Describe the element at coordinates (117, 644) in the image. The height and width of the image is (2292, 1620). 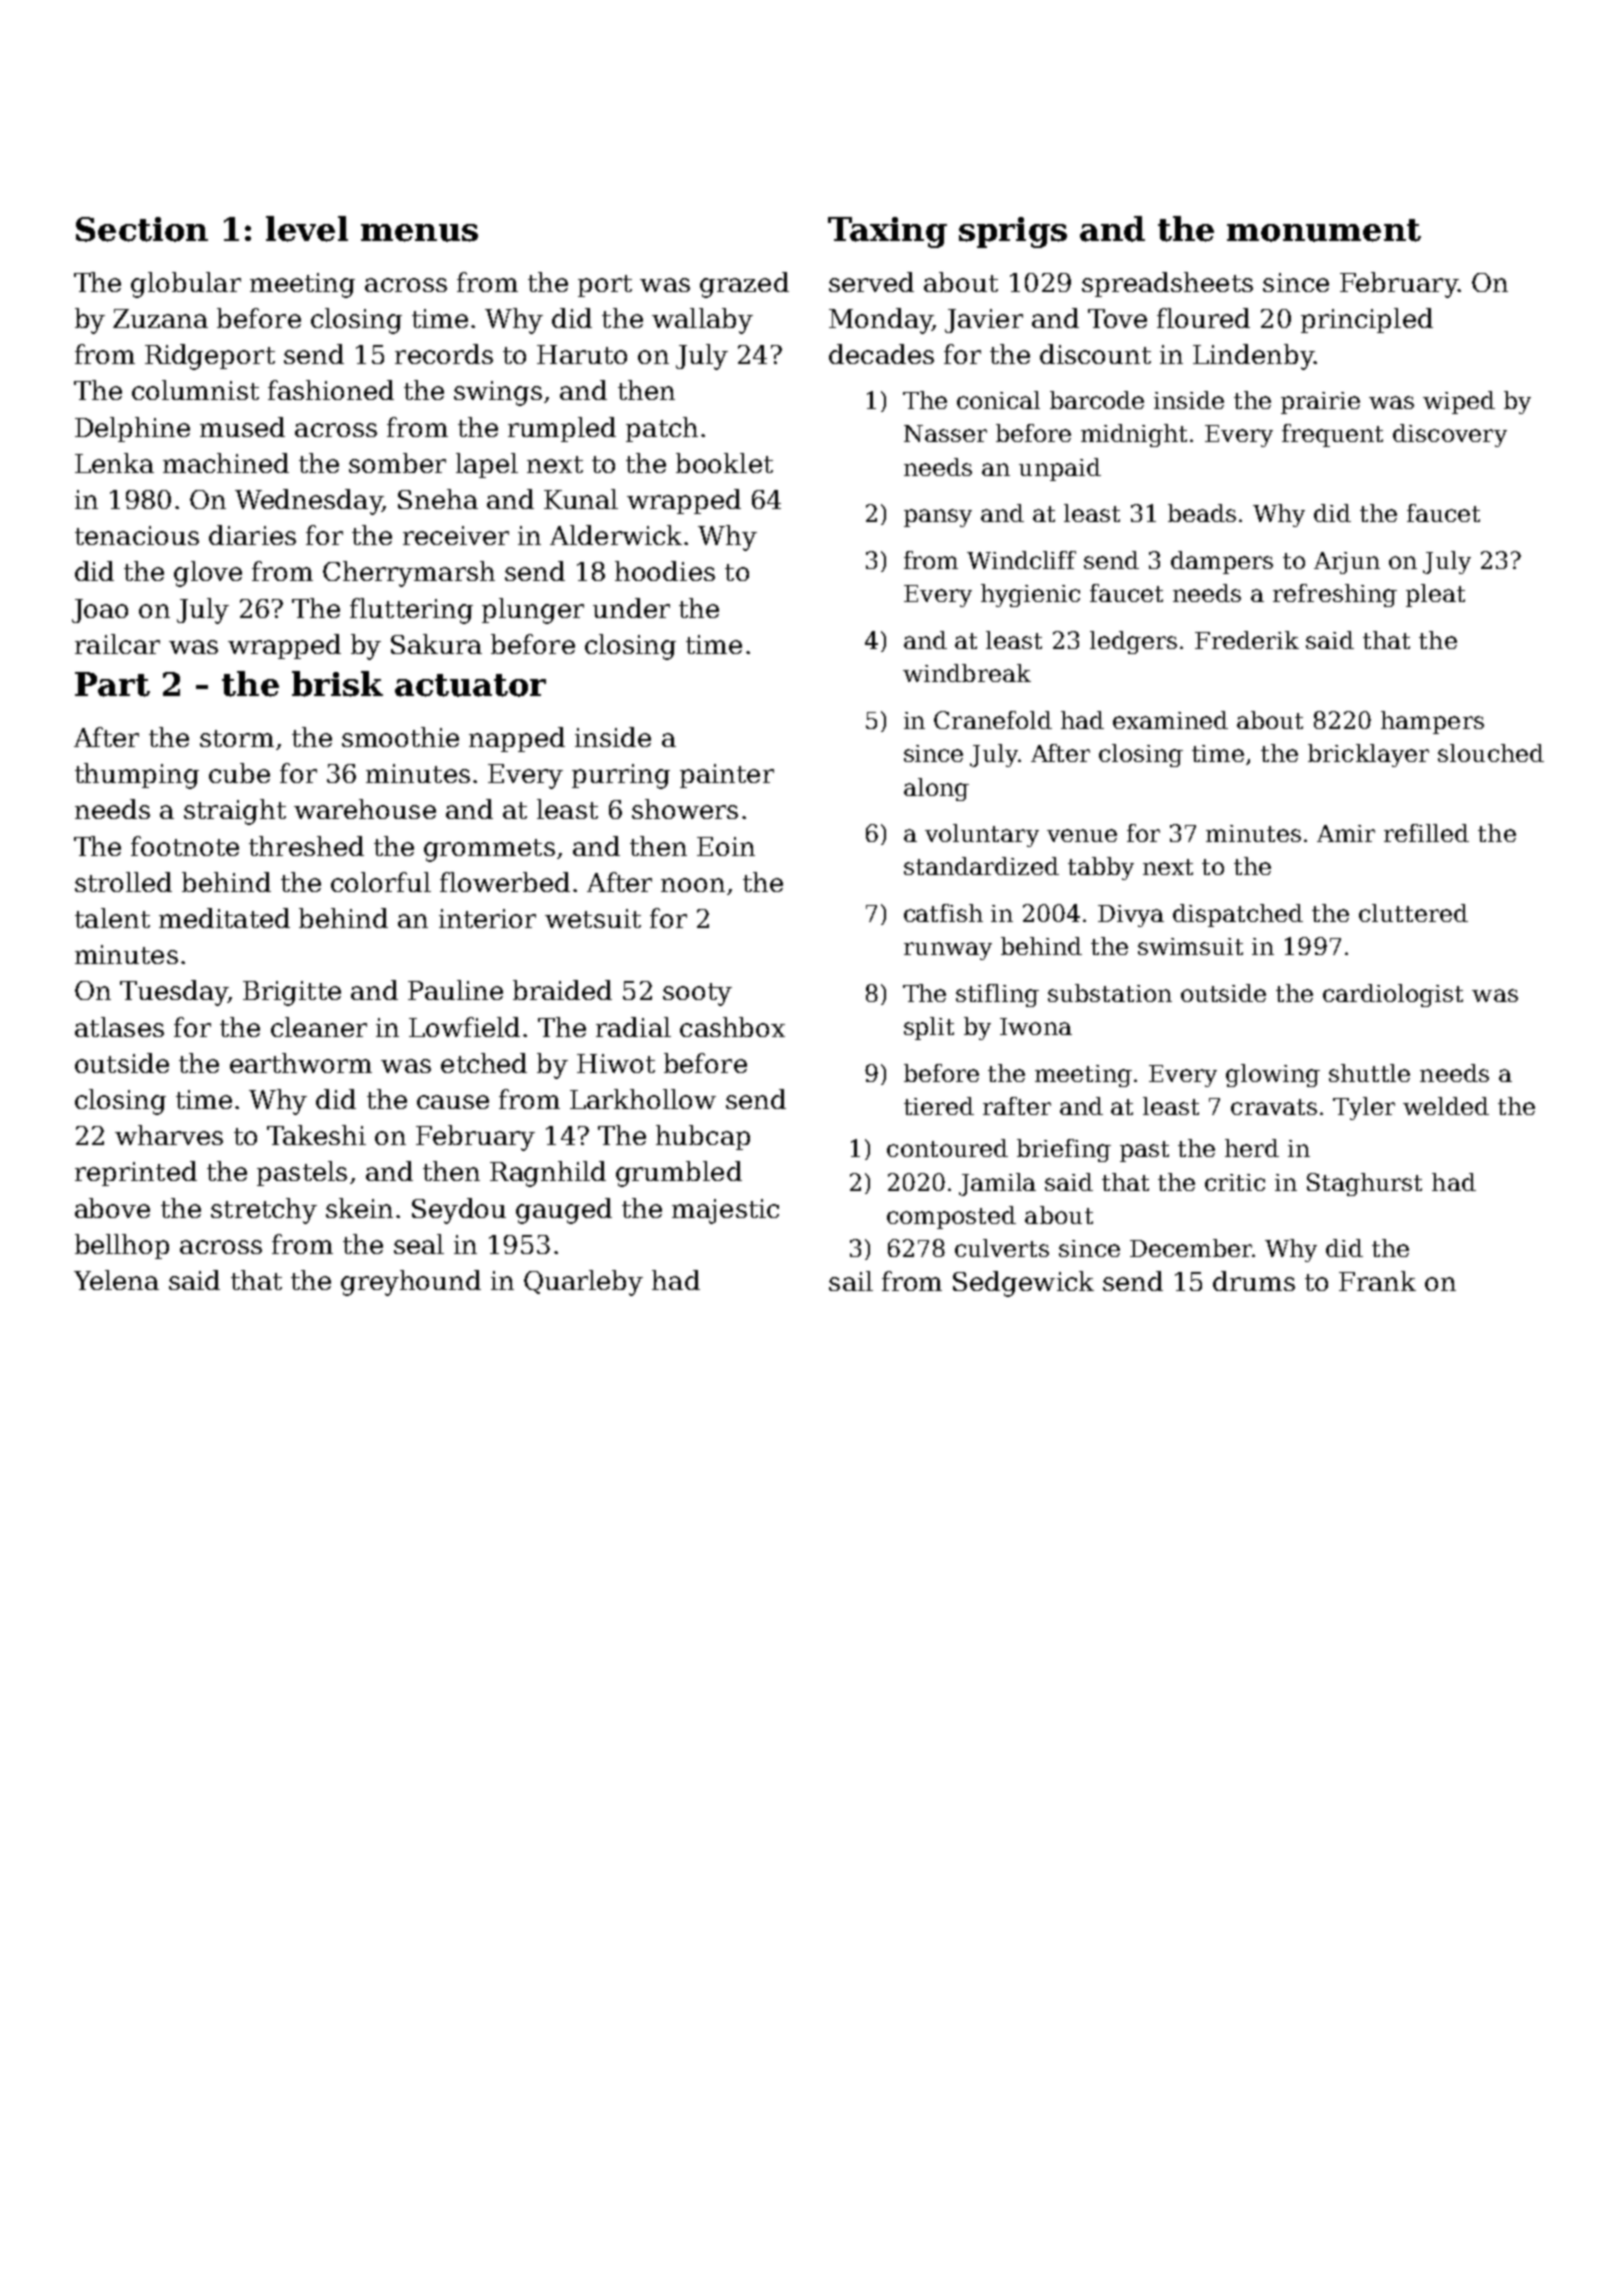
I see `railcar` at that location.
